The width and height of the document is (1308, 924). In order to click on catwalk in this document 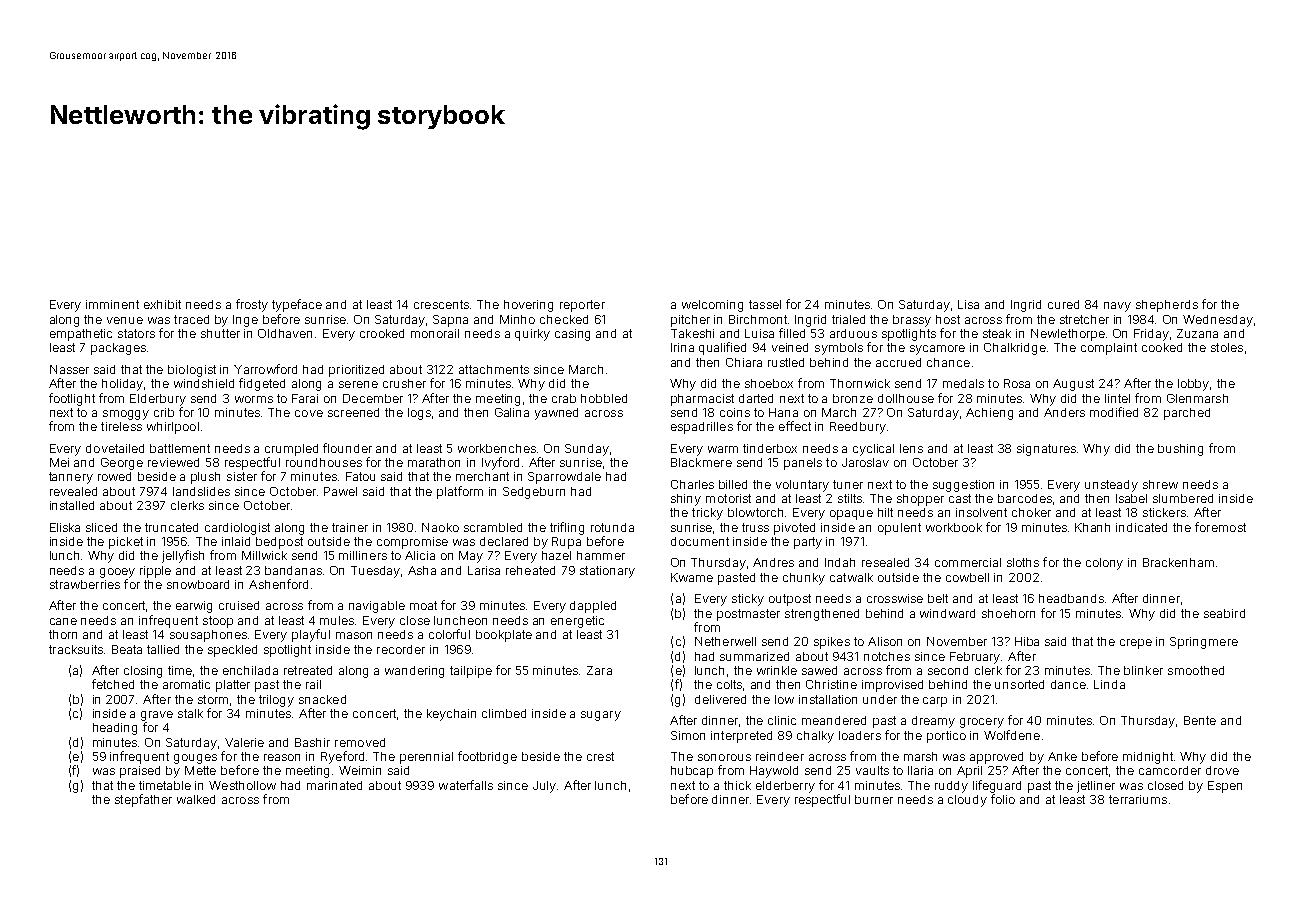, I will do `click(851, 577)`.
